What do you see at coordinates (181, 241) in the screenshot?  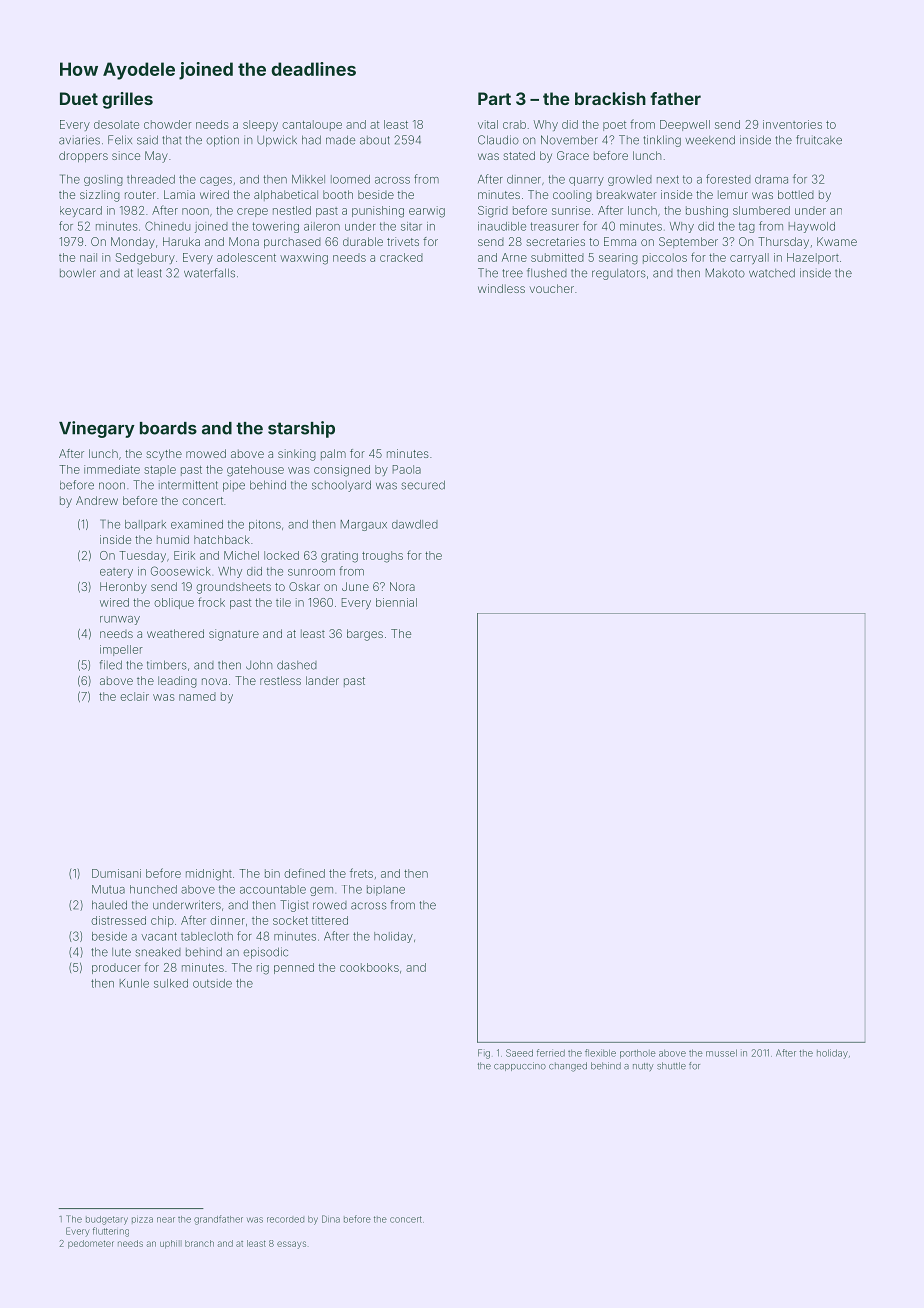 I see `Haruka` at bounding box center [181, 241].
